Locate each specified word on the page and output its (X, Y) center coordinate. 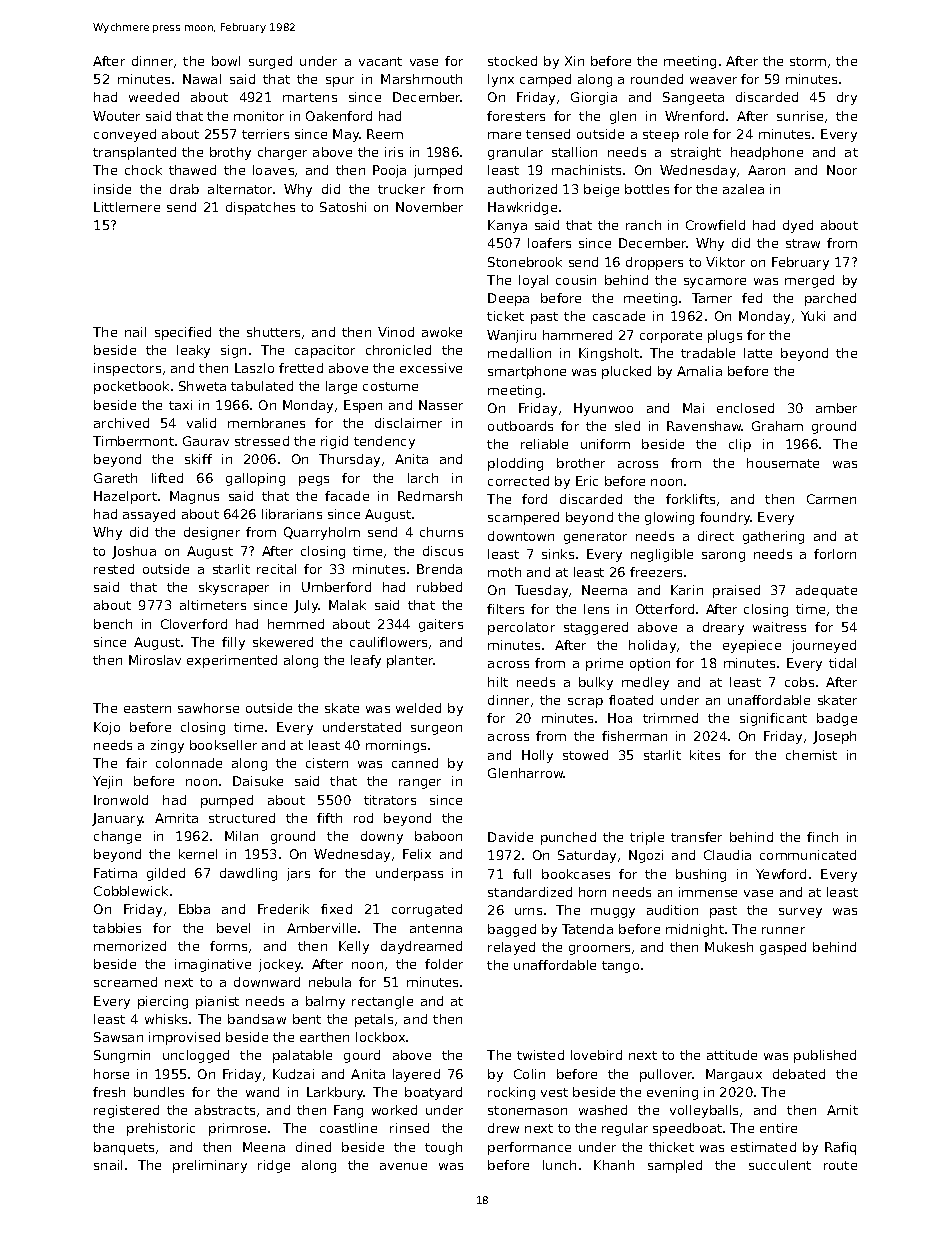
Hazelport (125, 497)
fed (752, 298)
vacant (380, 61)
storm (808, 61)
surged (270, 62)
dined (313, 1147)
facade (347, 496)
